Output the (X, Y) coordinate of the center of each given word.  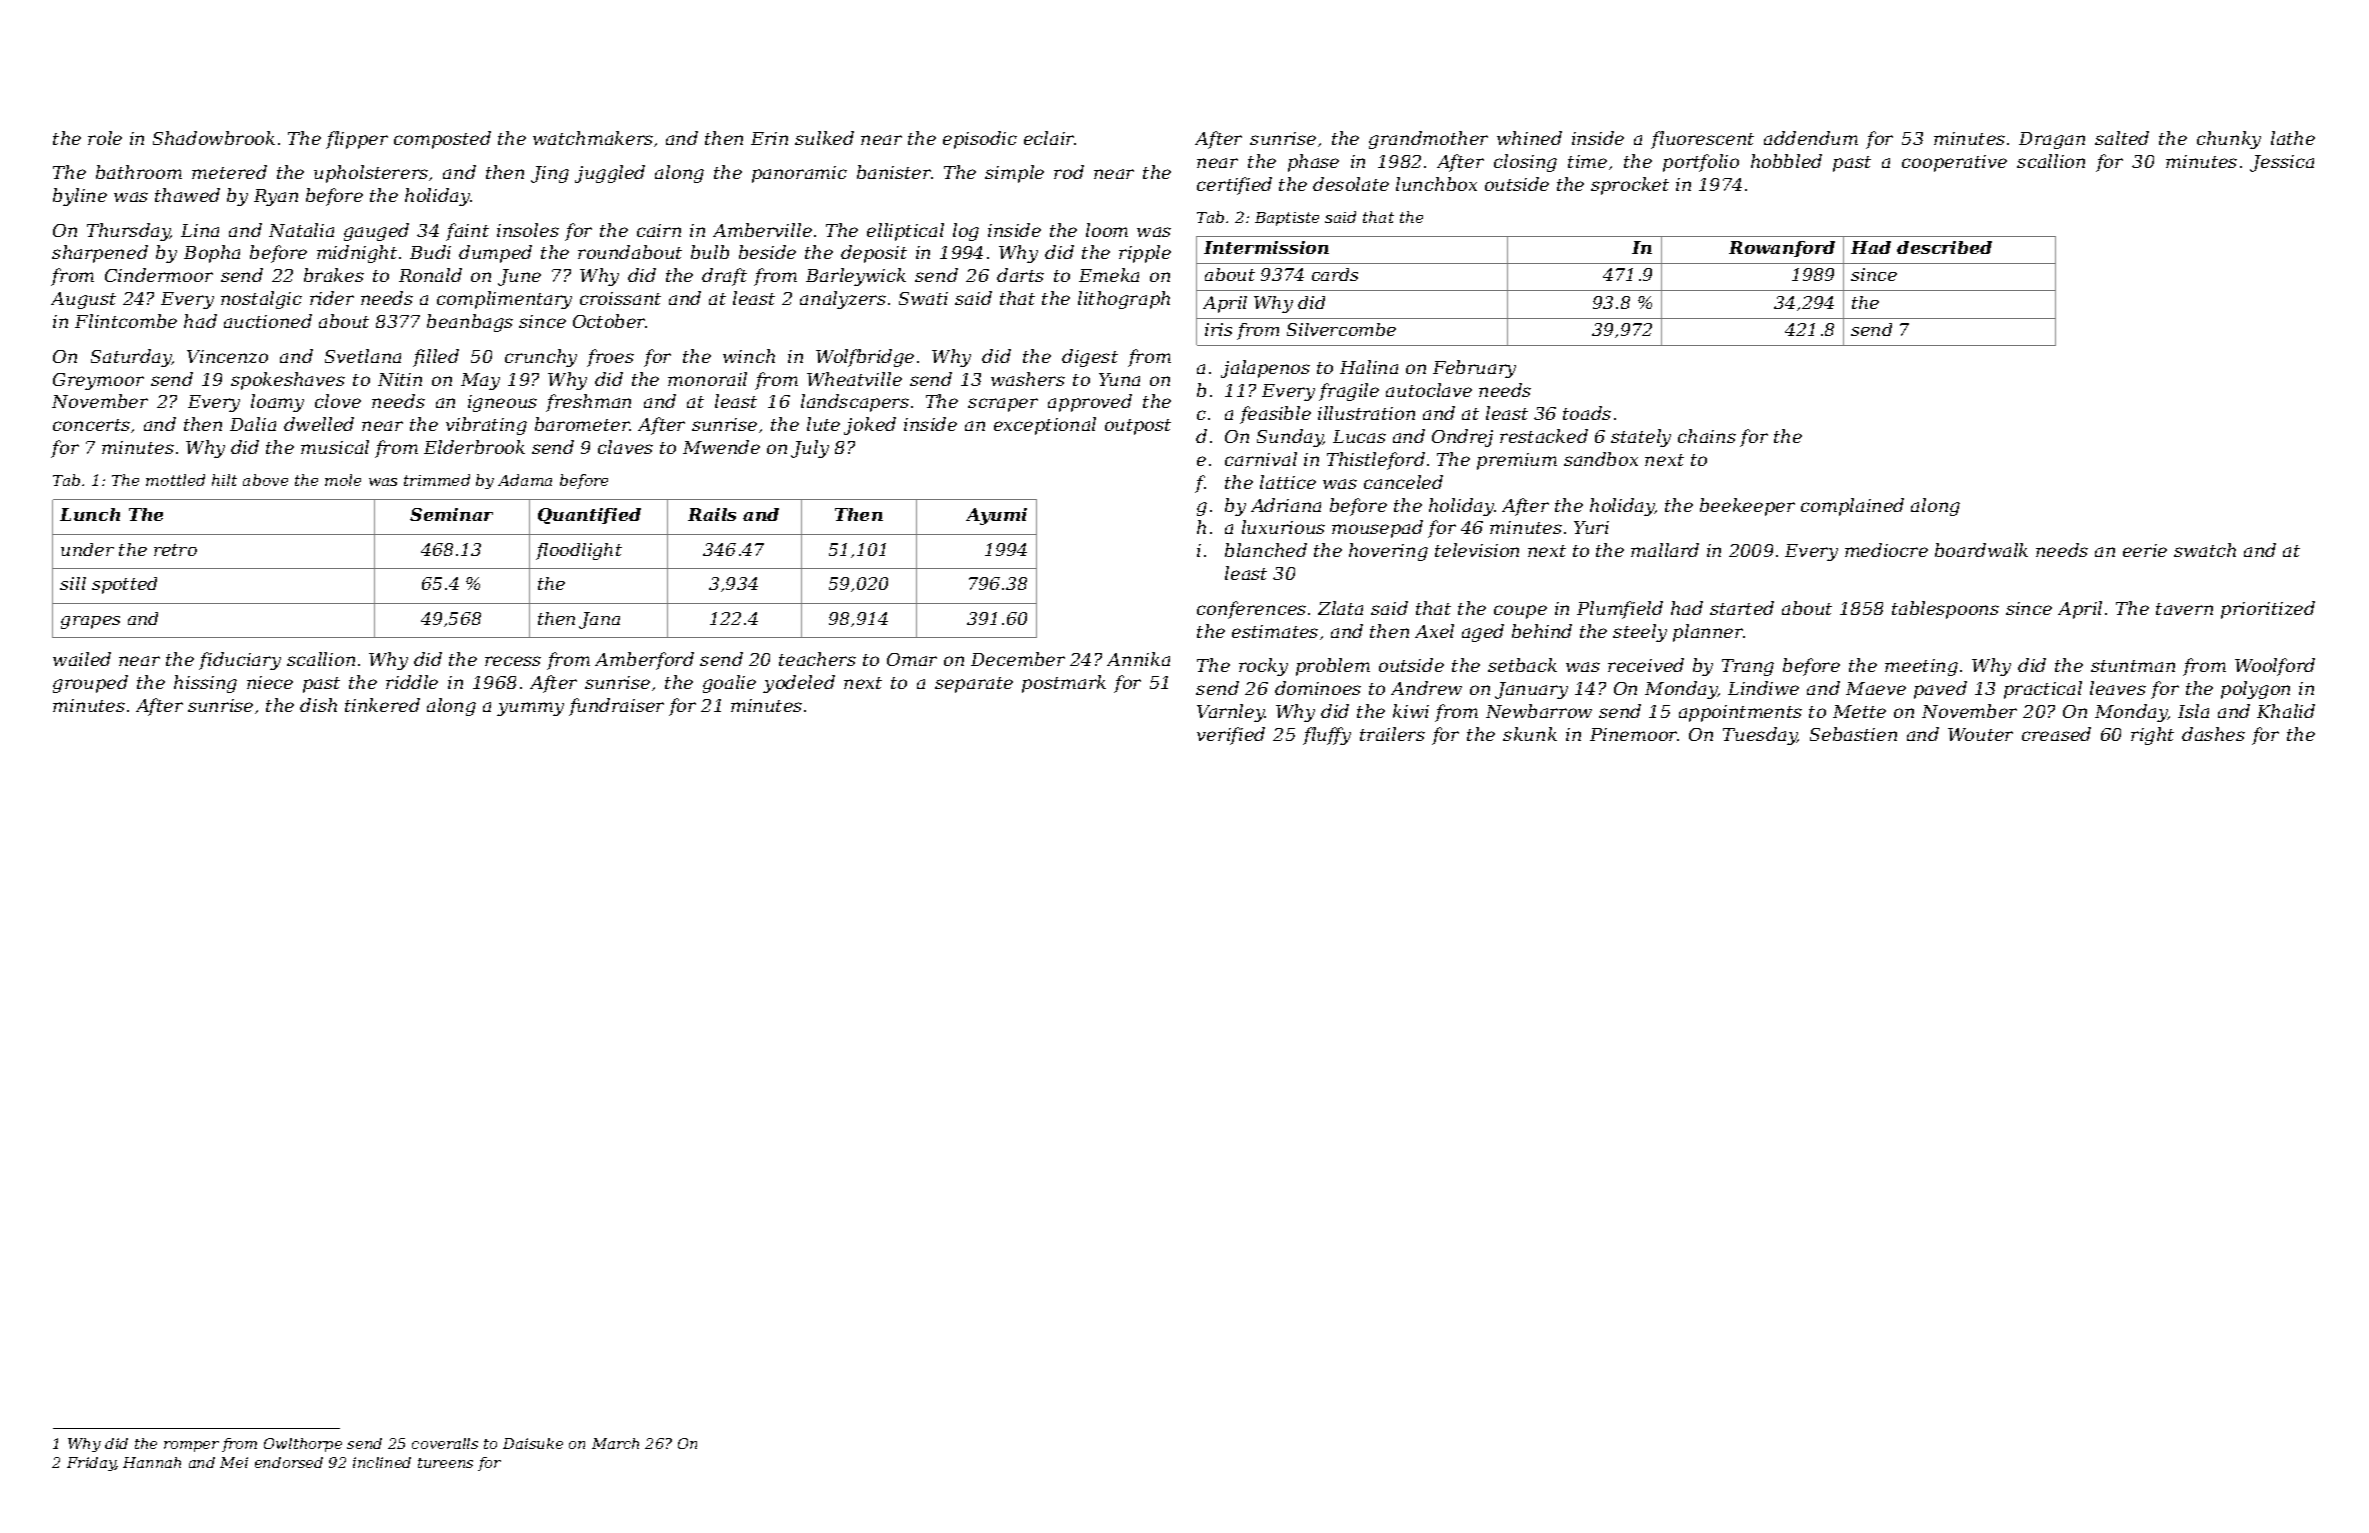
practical (2043, 690)
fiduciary (240, 661)
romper (191, 1446)
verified (1231, 736)
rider (332, 298)
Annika (1138, 659)
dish (318, 705)
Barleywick (856, 277)
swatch (2205, 550)
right (2152, 736)
